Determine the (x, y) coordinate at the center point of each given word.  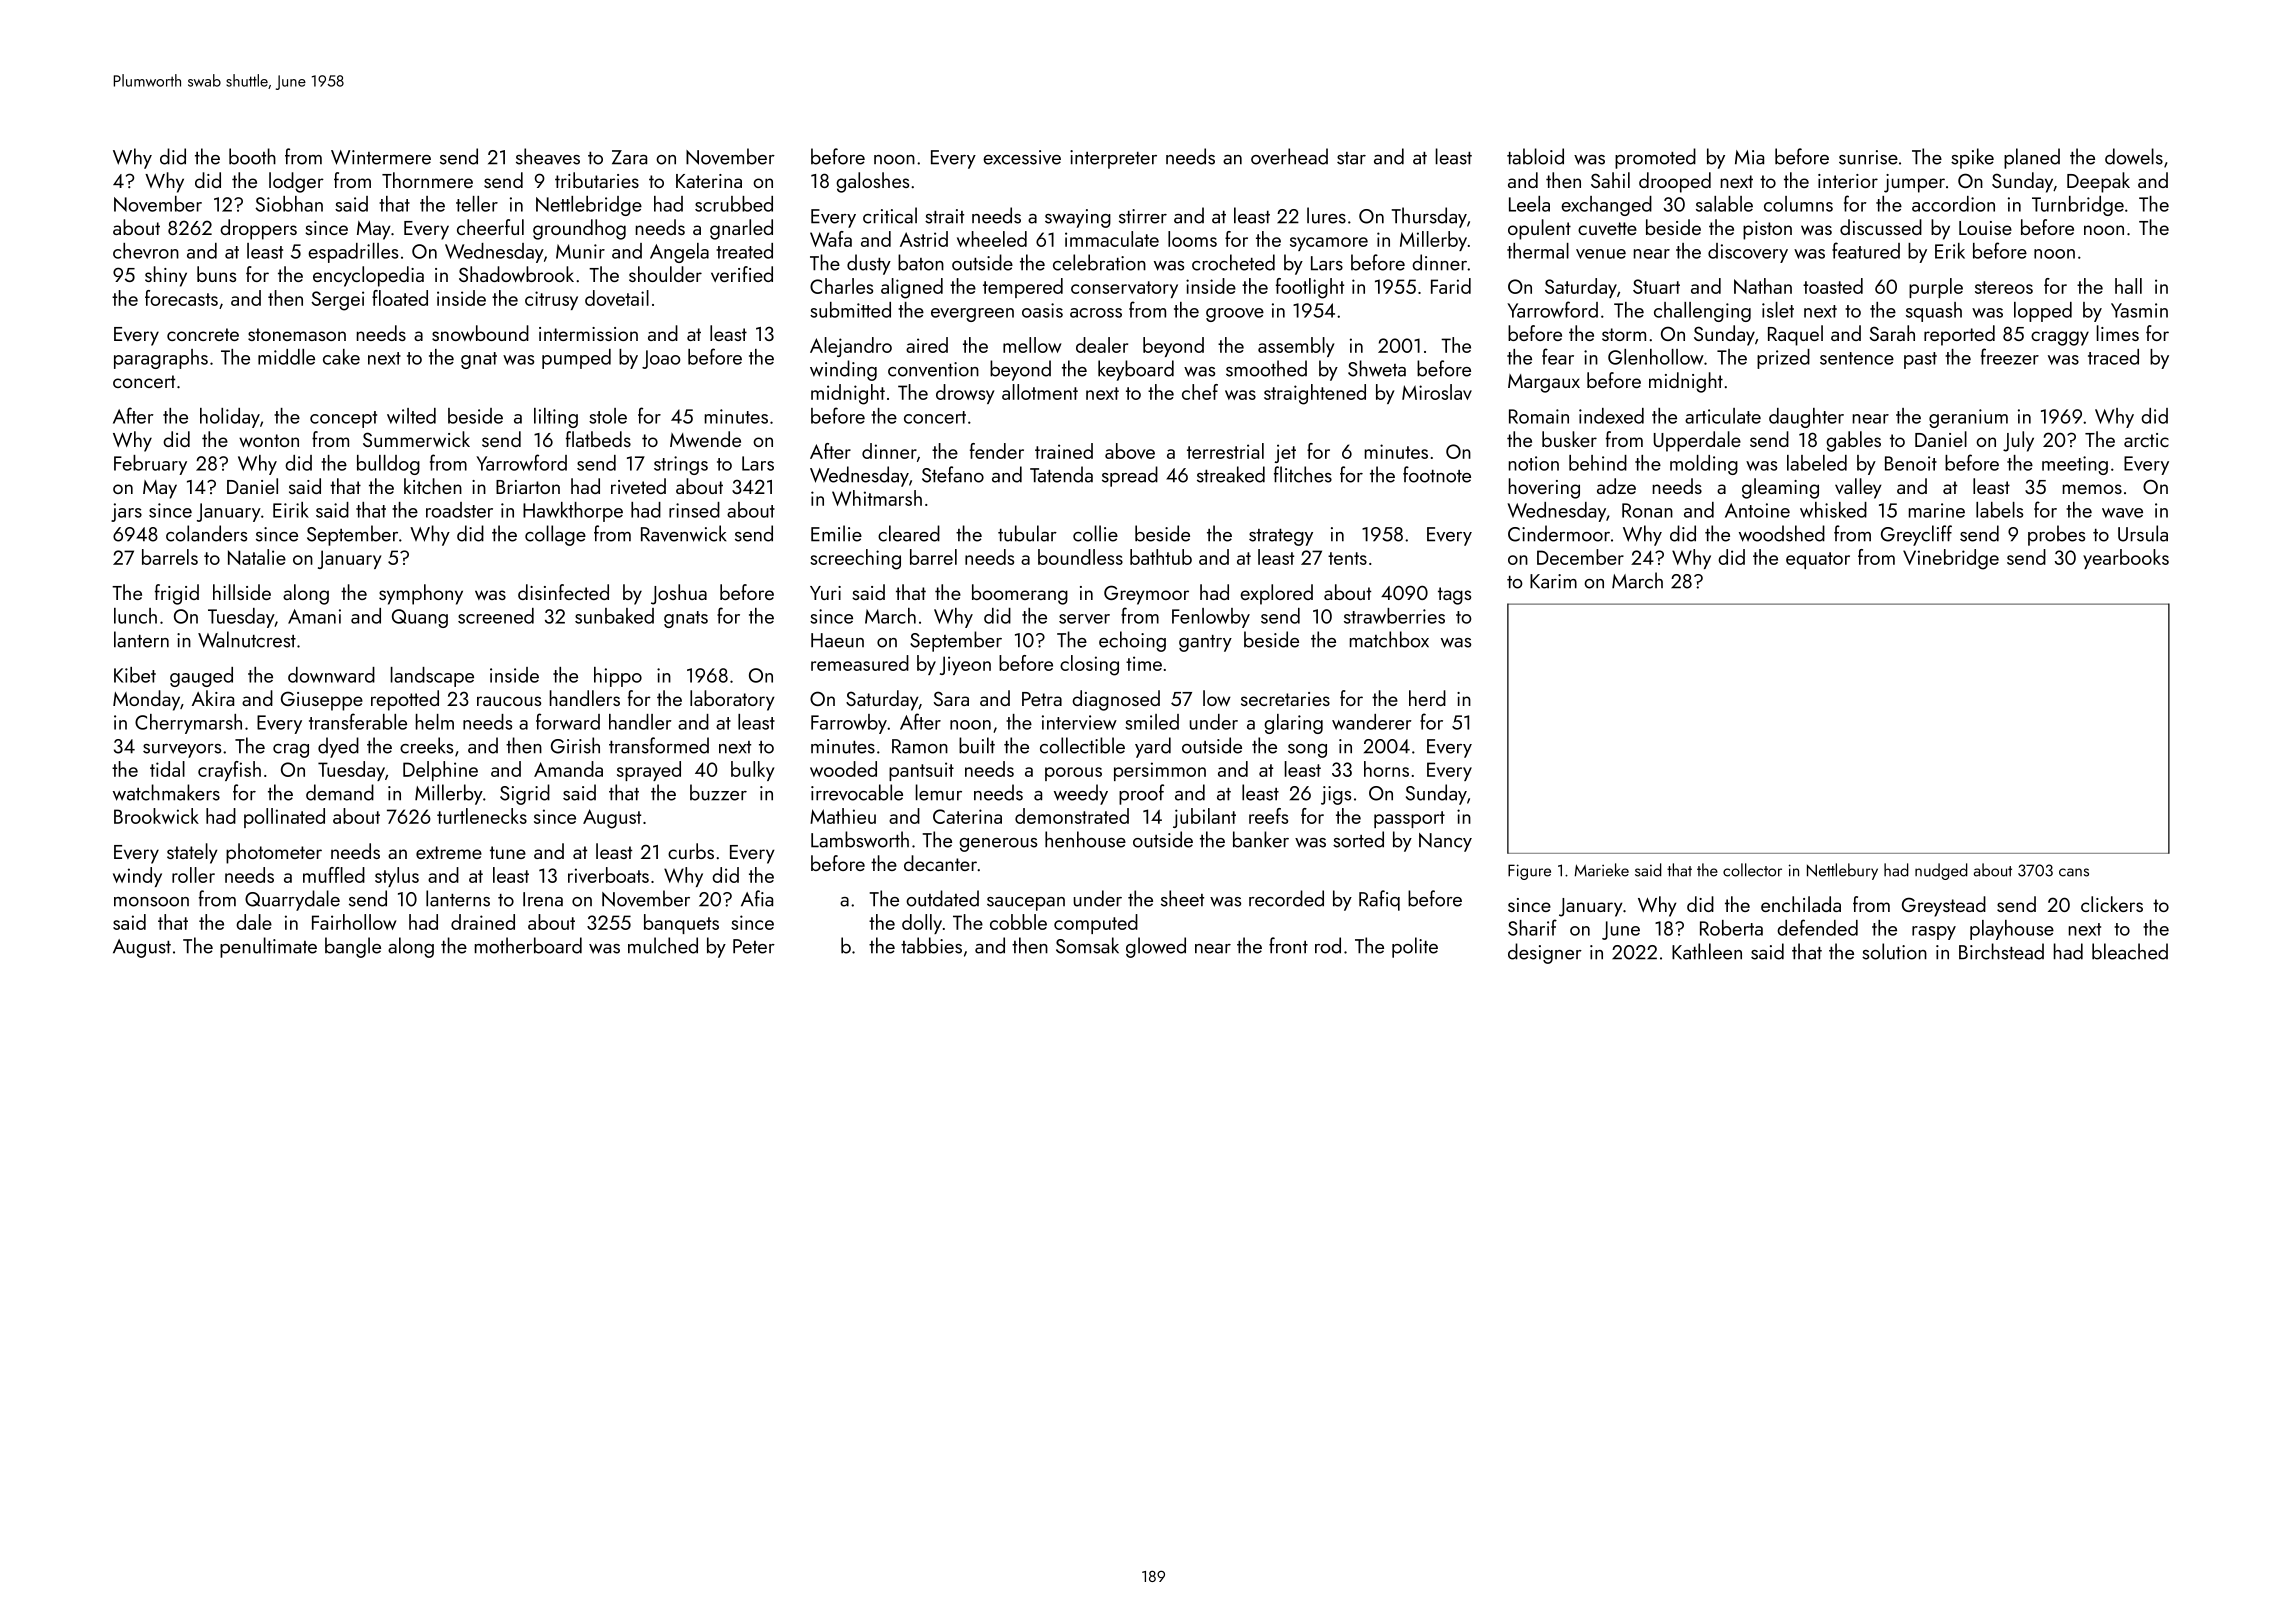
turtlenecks (482, 816)
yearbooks (2126, 559)
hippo (618, 677)
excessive (1022, 157)
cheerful (490, 227)
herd (1427, 698)
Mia (1749, 157)
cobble (1018, 922)
